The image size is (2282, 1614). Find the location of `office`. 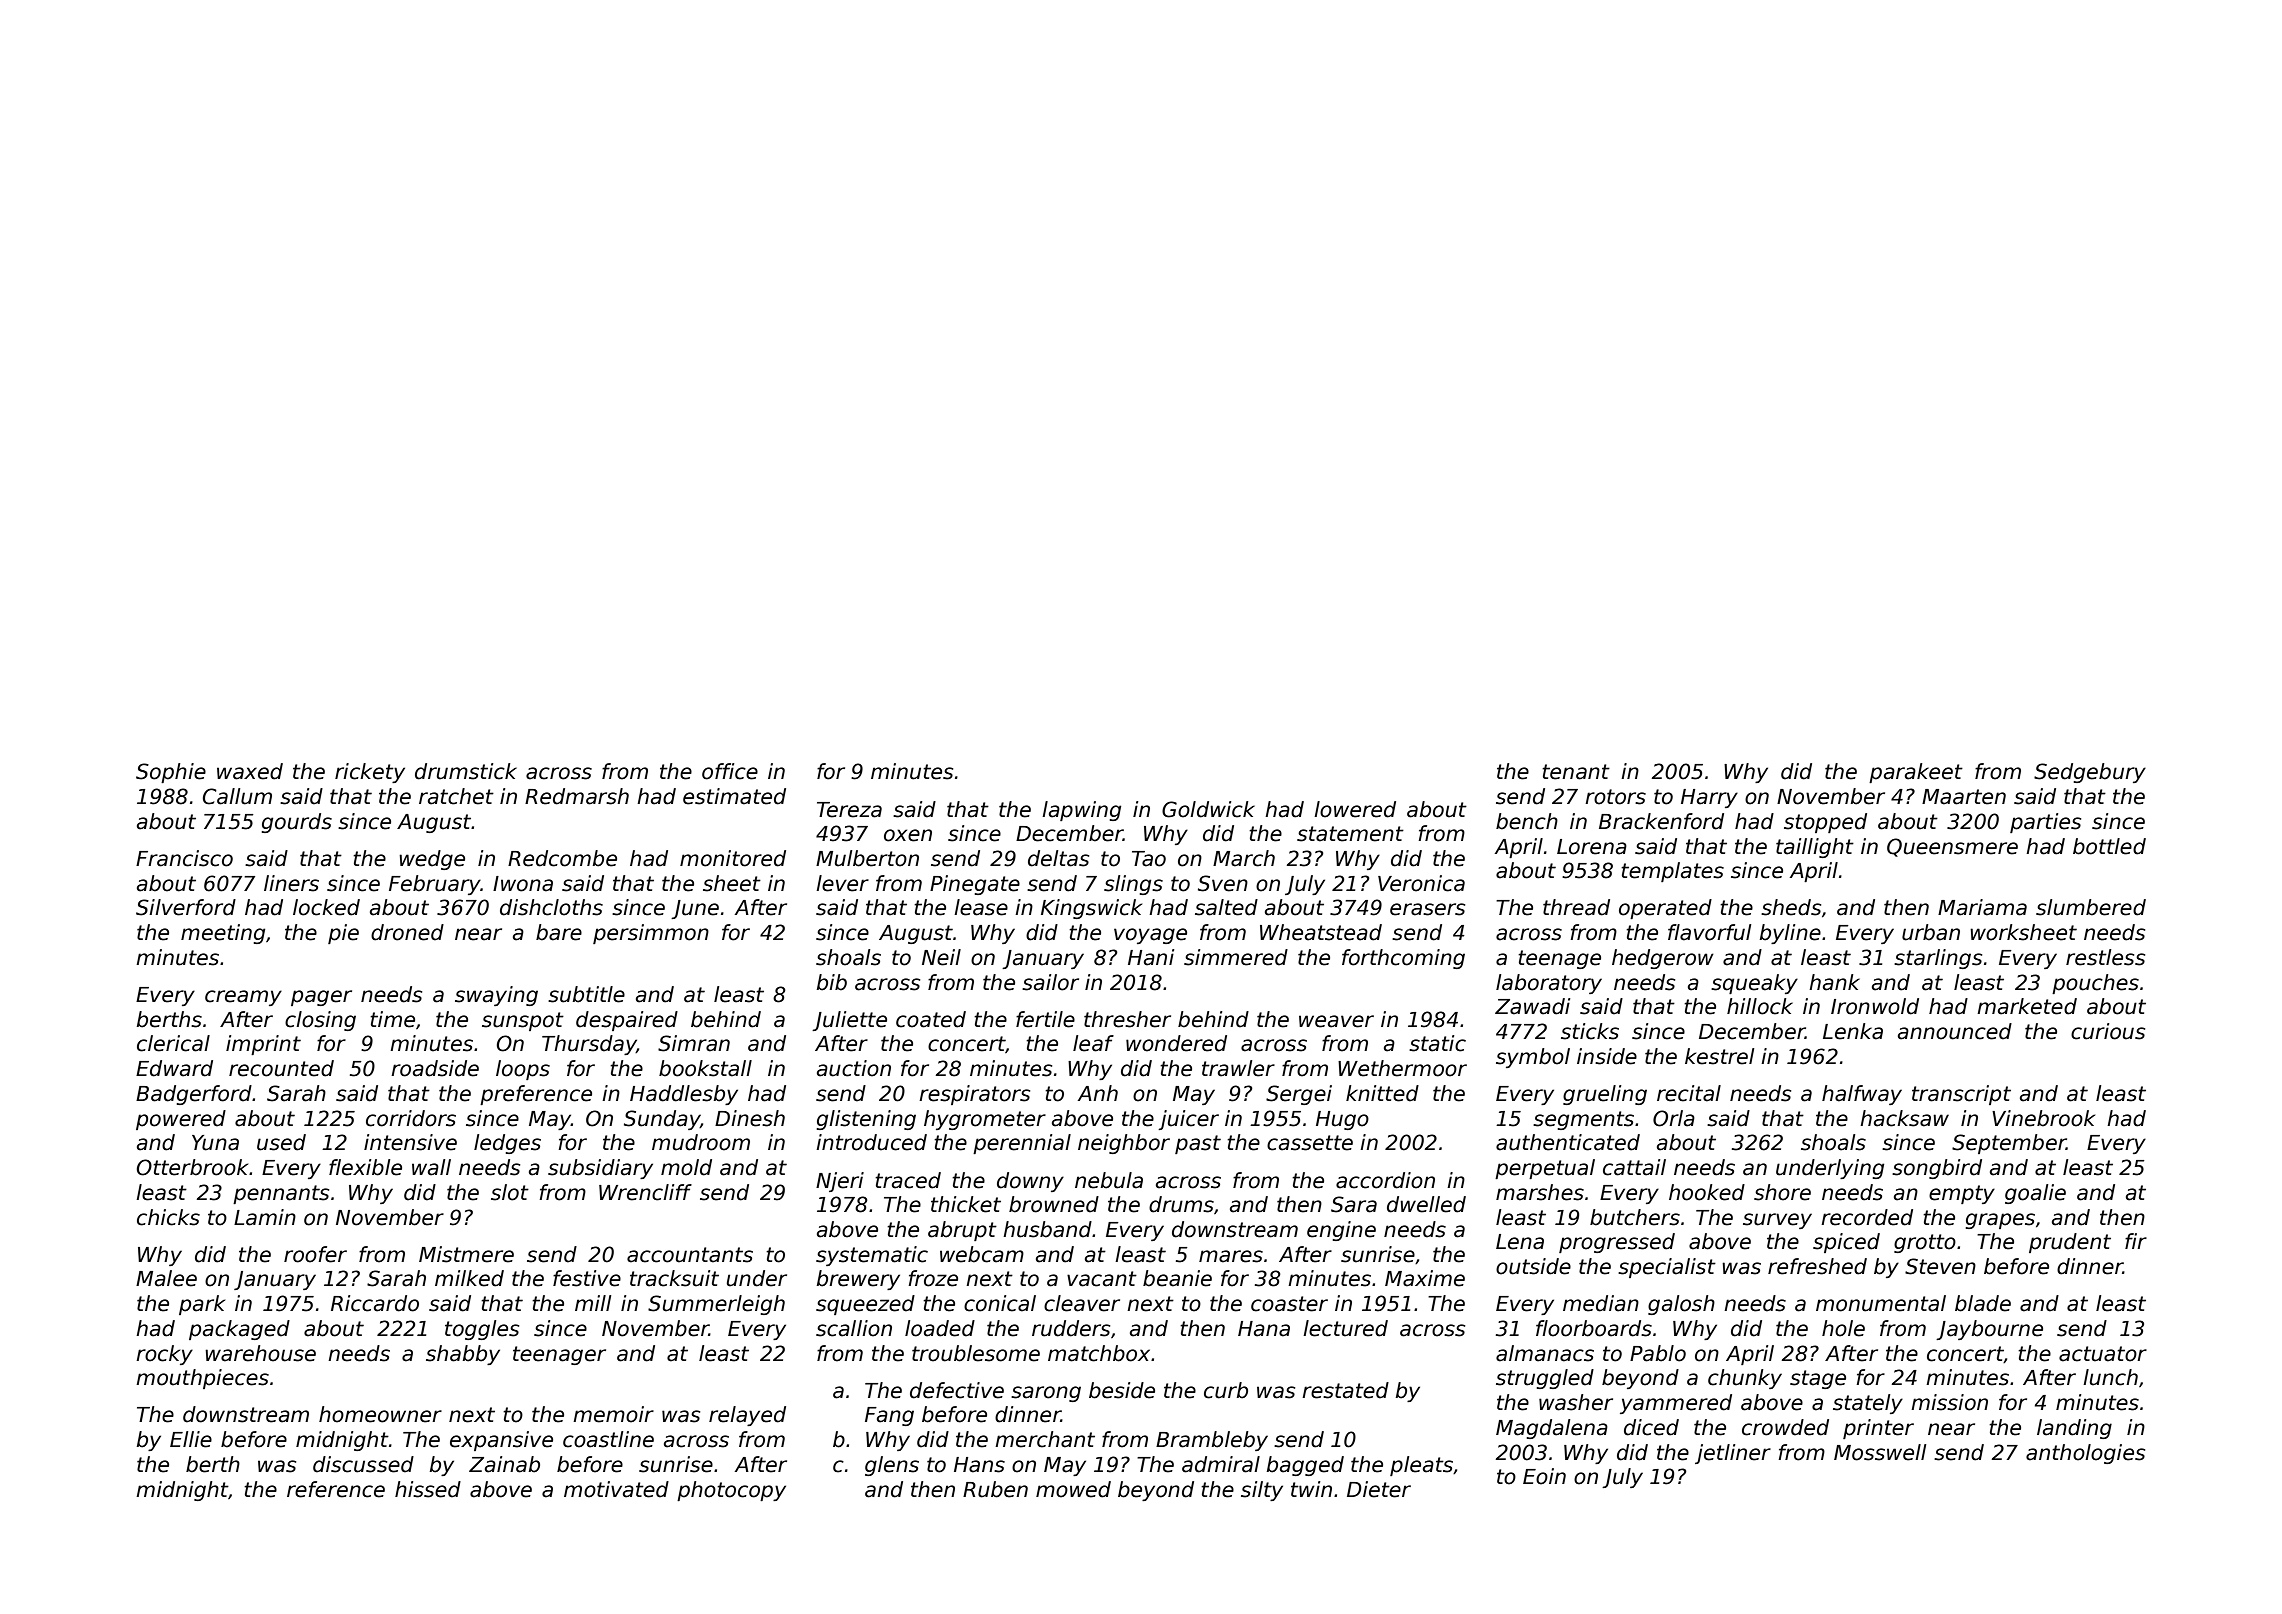

office is located at coordinates (730, 771).
